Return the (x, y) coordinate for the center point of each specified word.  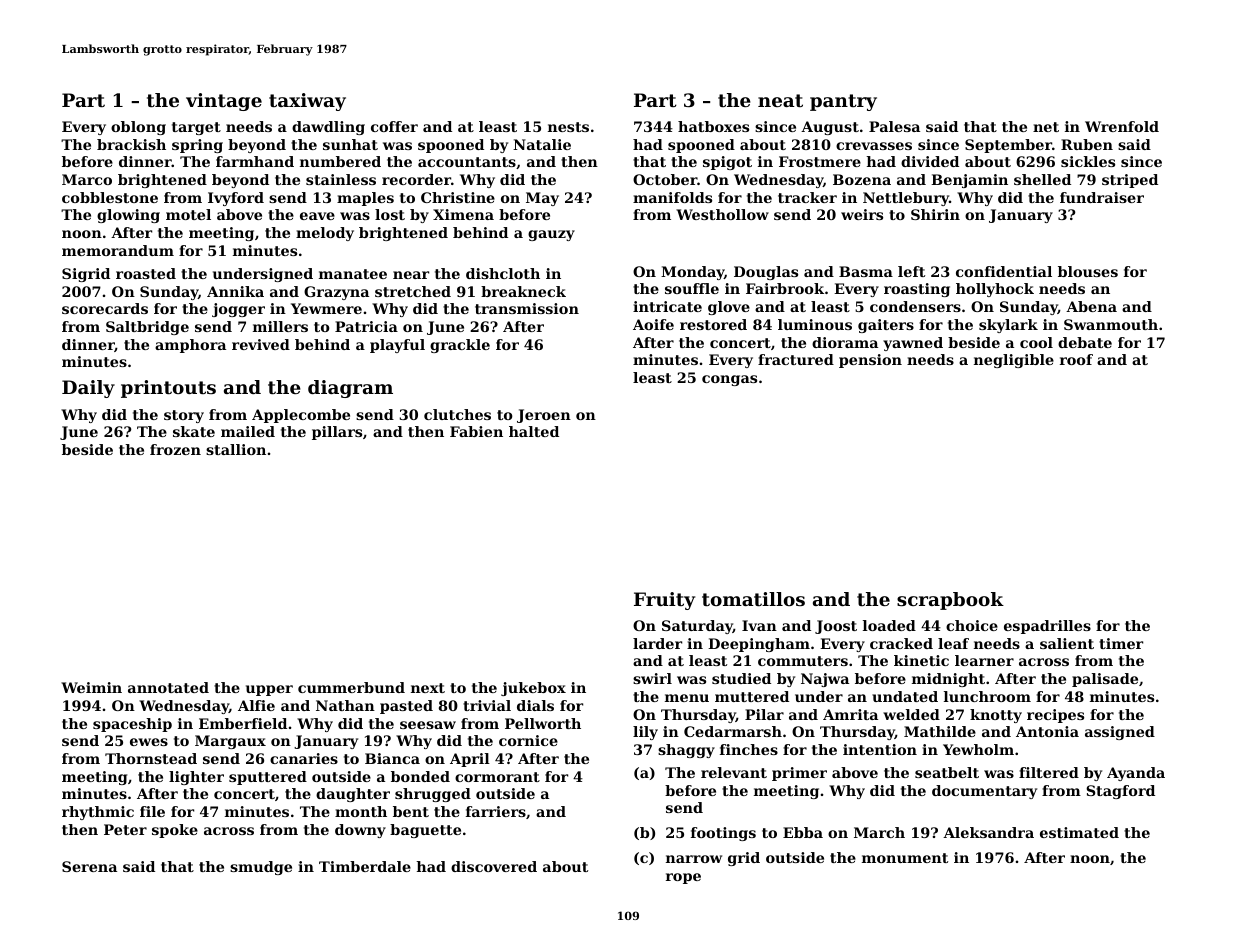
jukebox (533, 689)
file (152, 811)
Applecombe (301, 416)
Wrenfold (1122, 126)
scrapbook (950, 601)
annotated (168, 687)
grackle (460, 346)
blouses (1088, 271)
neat (780, 100)
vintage (224, 102)
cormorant (497, 777)
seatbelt (947, 772)
